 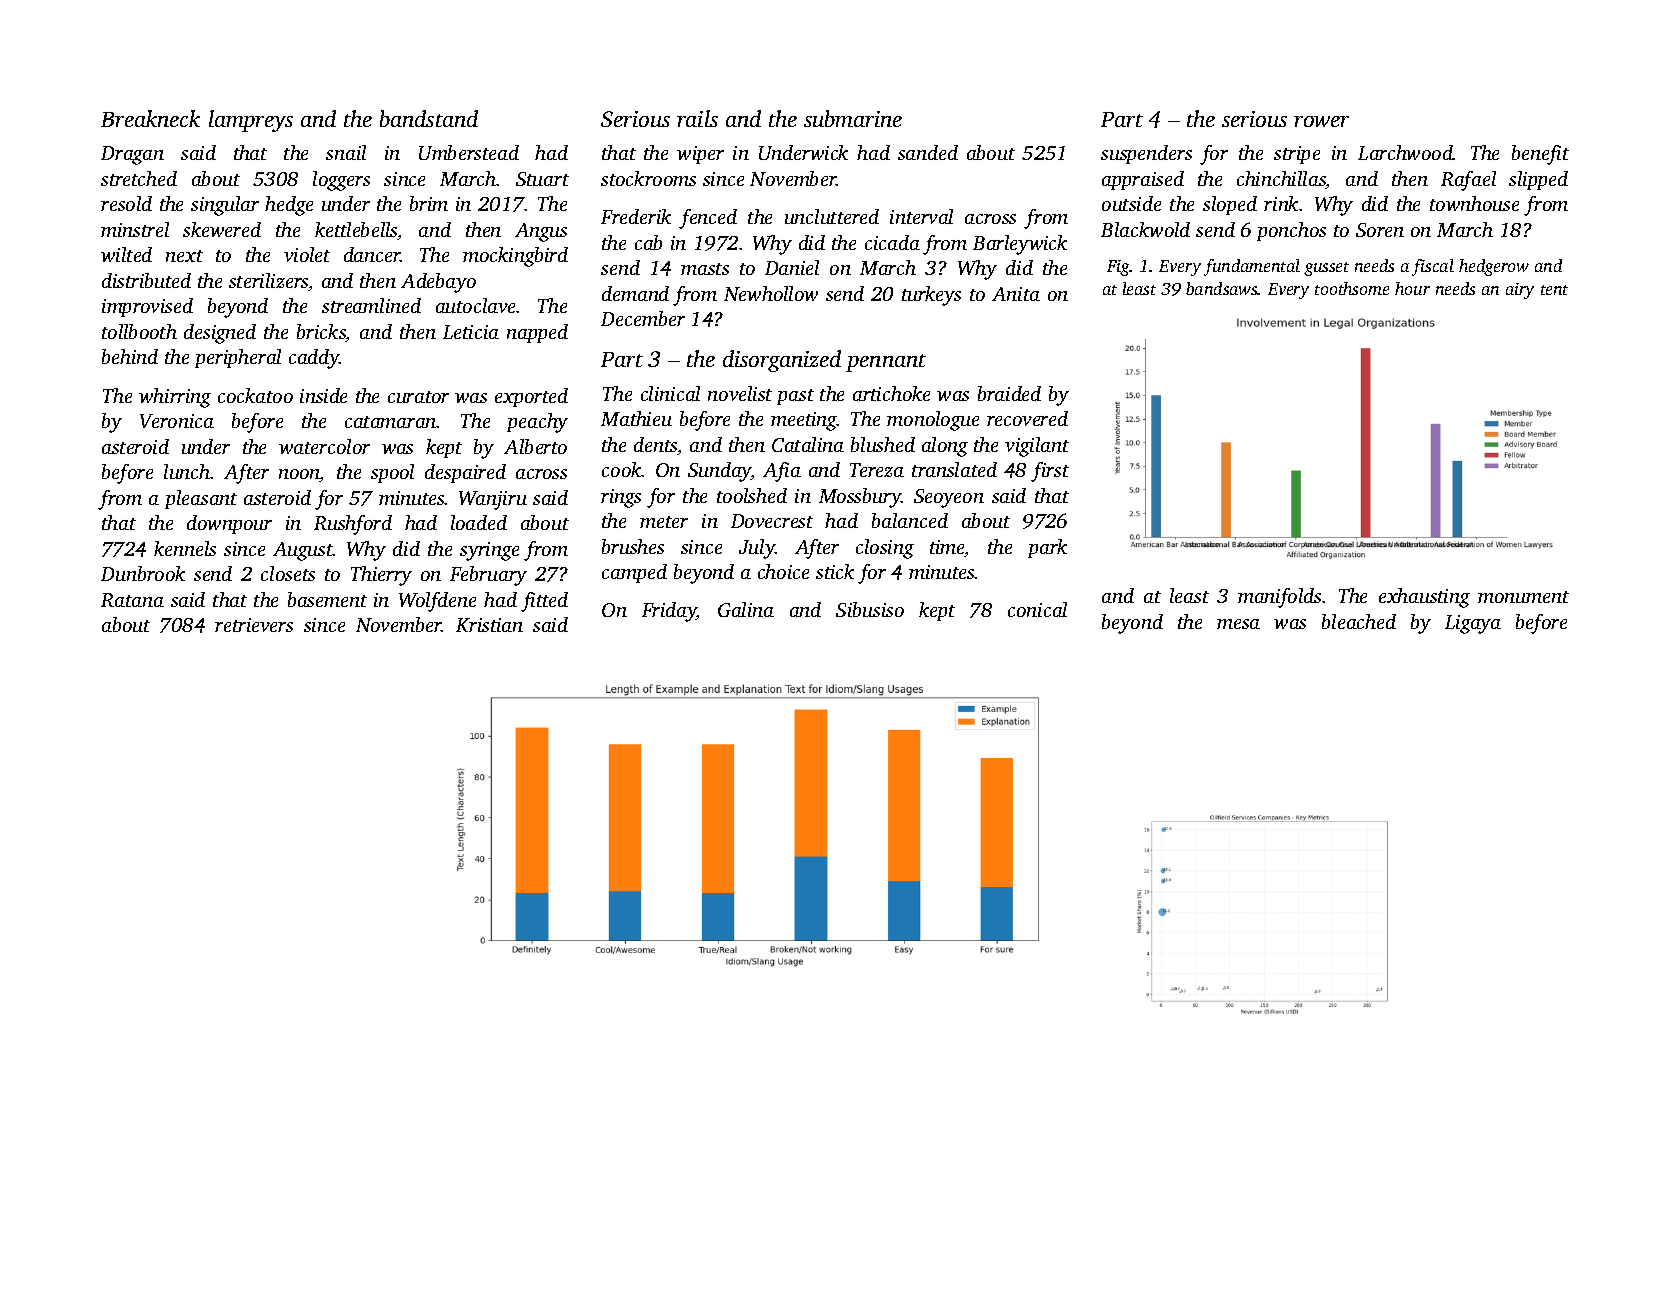 I want to click on outside, so click(x=1131, y=203).
